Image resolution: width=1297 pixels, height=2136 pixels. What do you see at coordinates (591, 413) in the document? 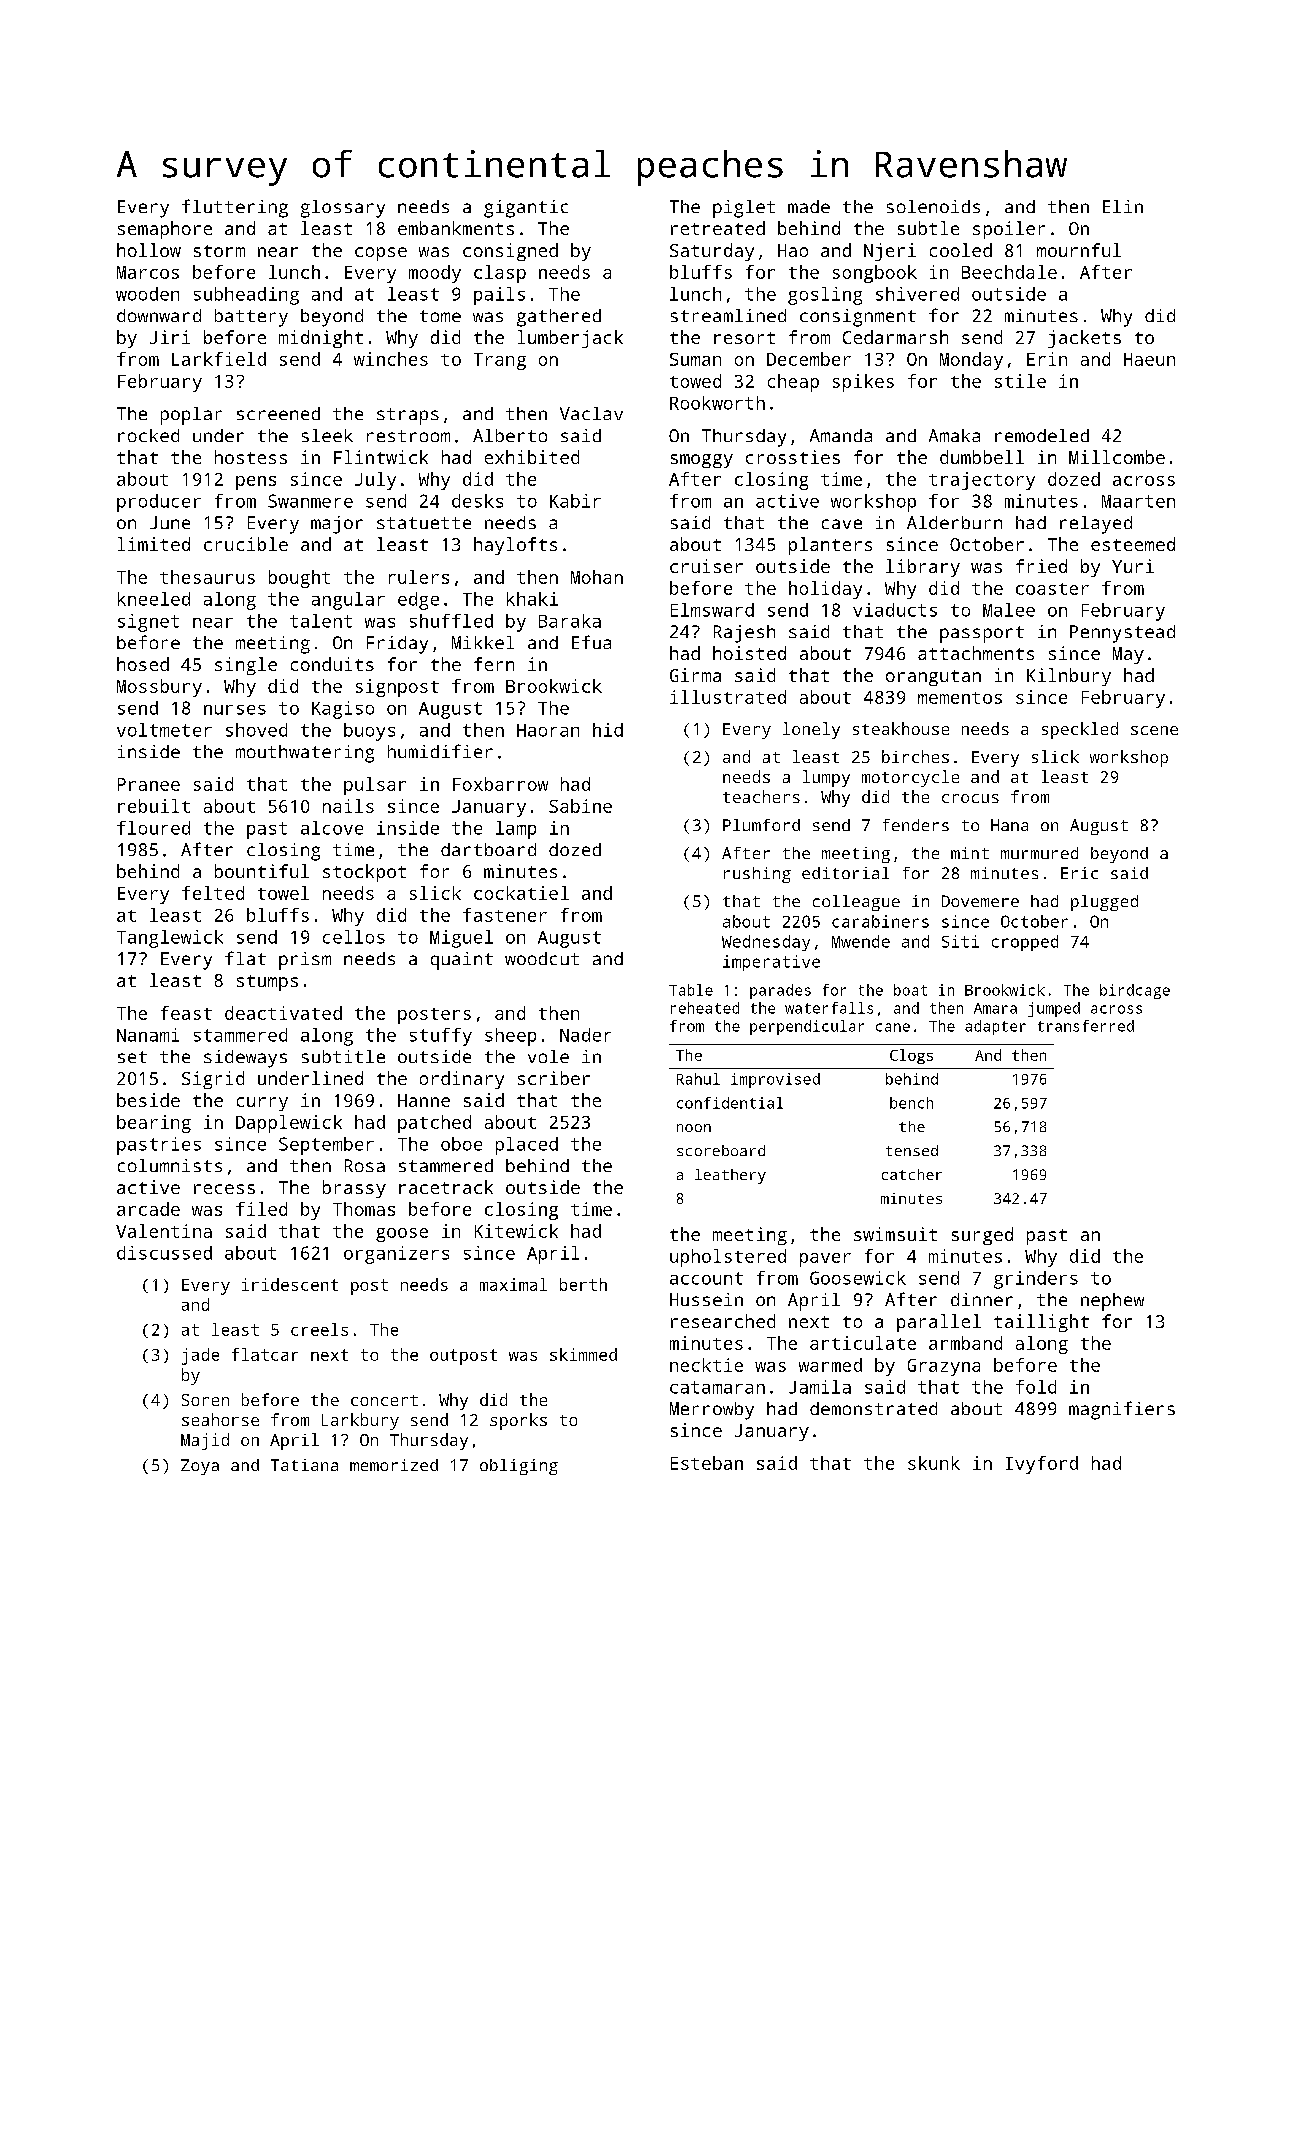
I see `Vaclav` at bounding box center [591, 413].
